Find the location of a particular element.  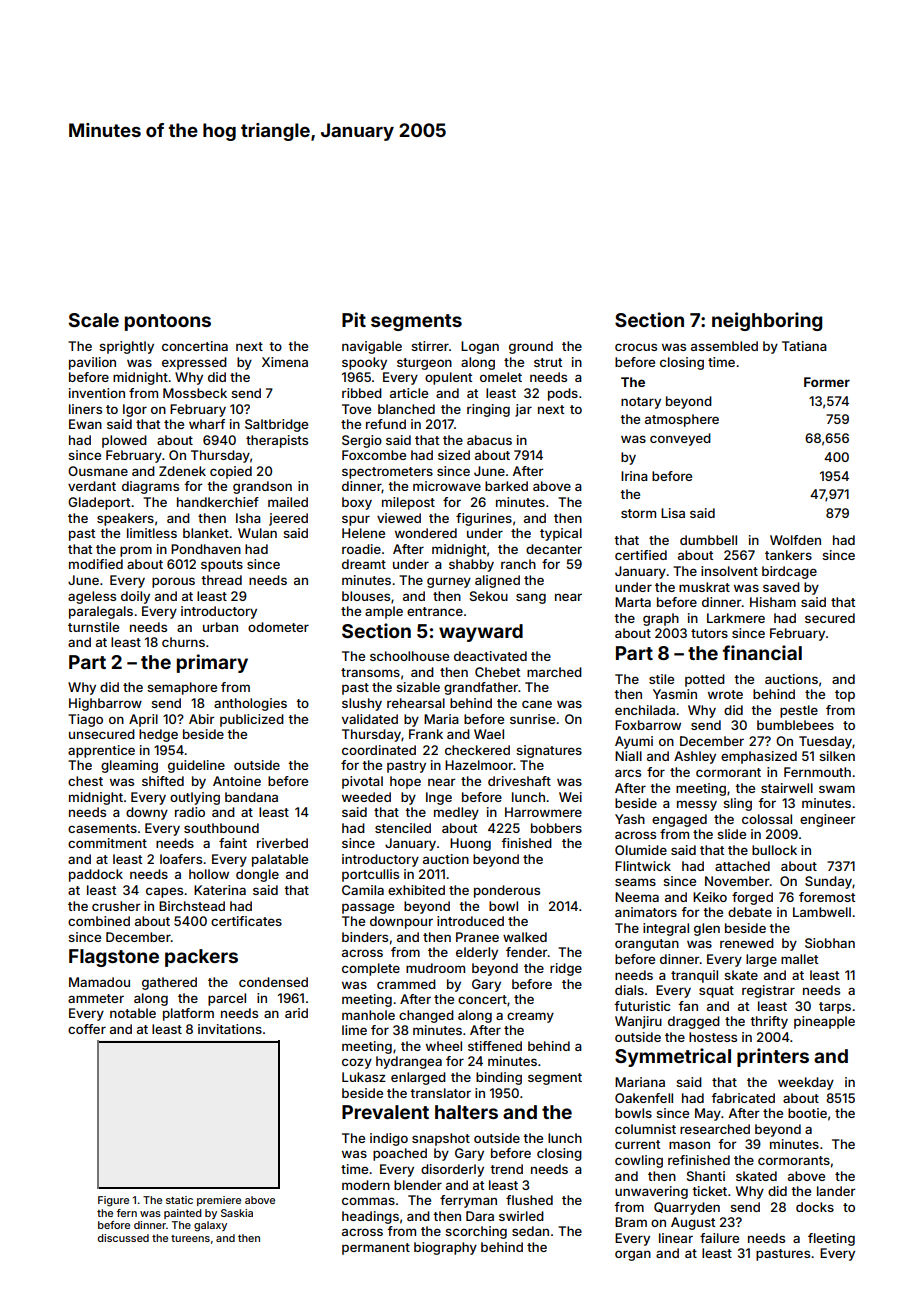

jar is located at coordinates (523, 410).
